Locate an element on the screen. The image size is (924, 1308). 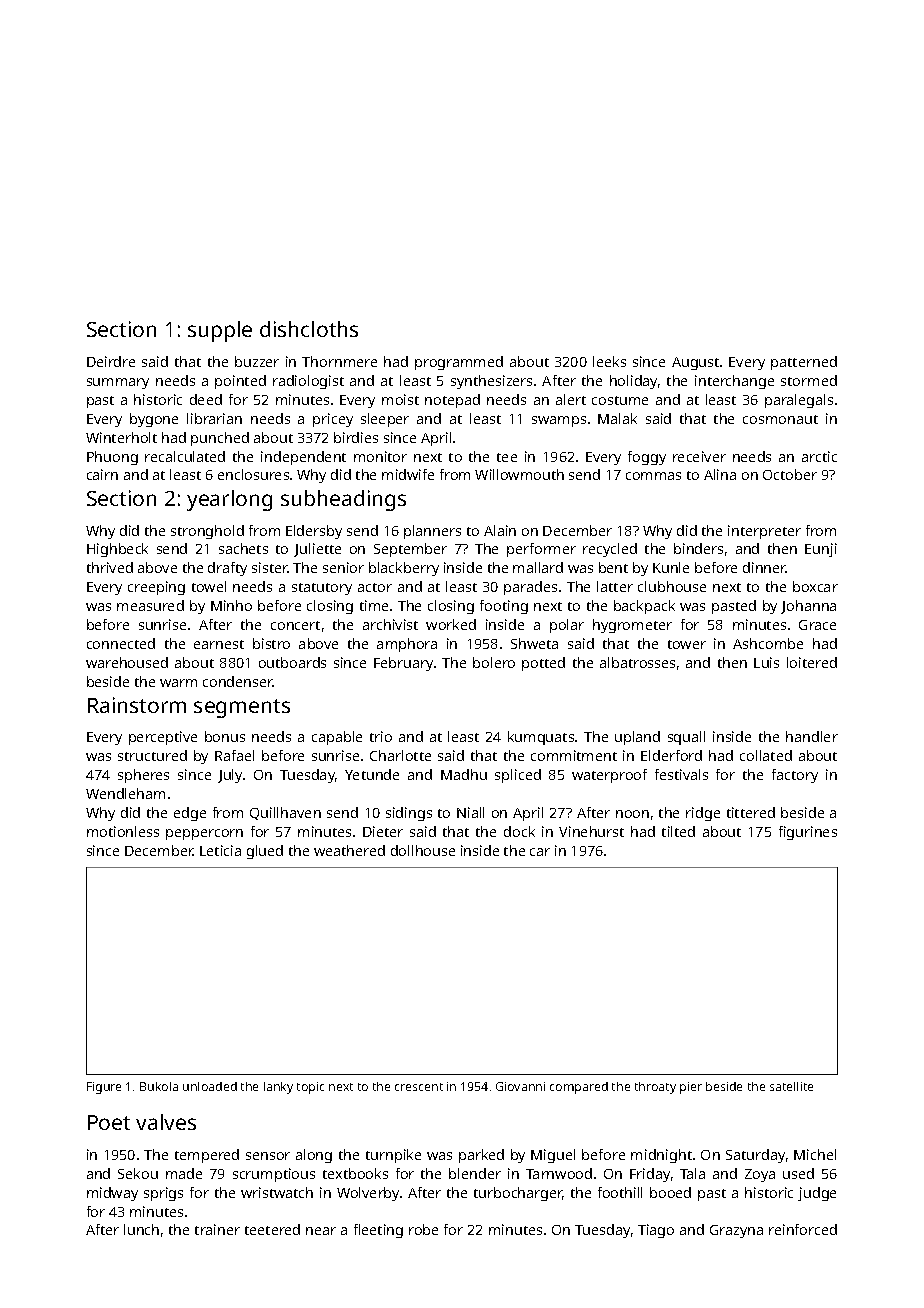
Thornmere is located at coordinates (339, 361).
